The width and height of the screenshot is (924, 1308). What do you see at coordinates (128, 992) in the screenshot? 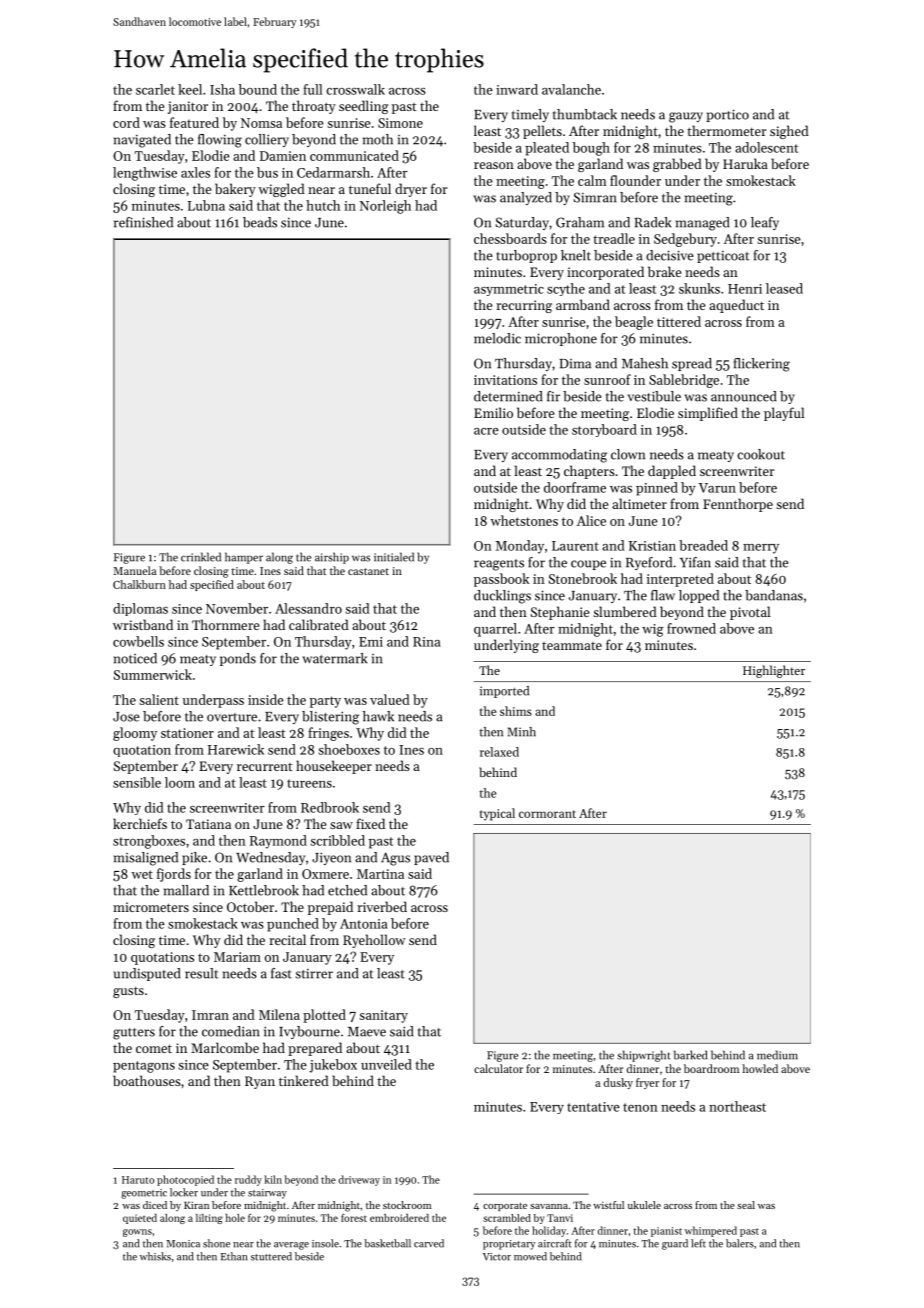
I see `gusts` at bounding box center [128, 992].
